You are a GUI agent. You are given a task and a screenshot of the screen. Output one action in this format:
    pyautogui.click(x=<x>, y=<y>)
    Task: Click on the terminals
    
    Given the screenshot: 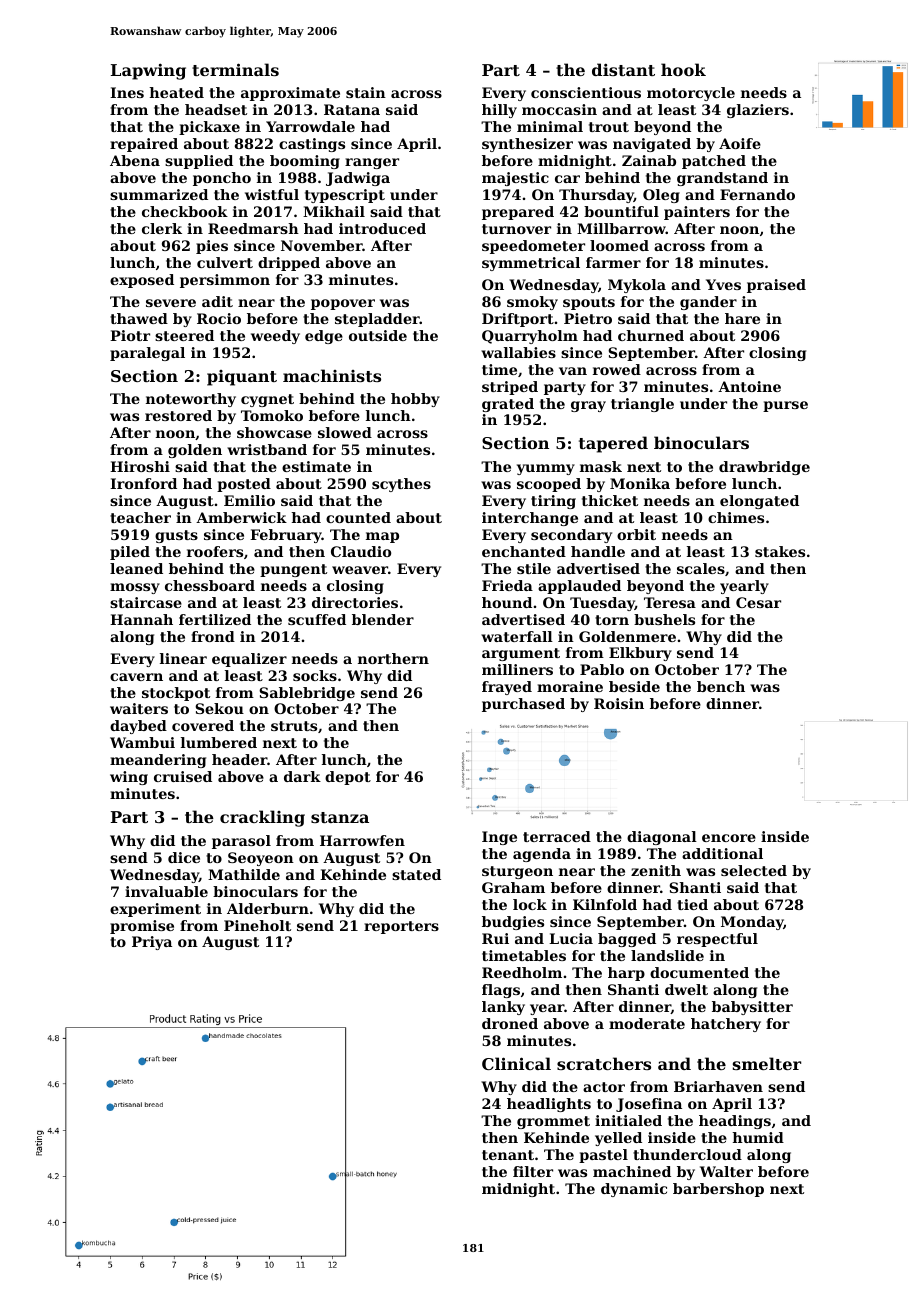 What is the action you would take?
    pyautogui.click(x=235, y=69)
